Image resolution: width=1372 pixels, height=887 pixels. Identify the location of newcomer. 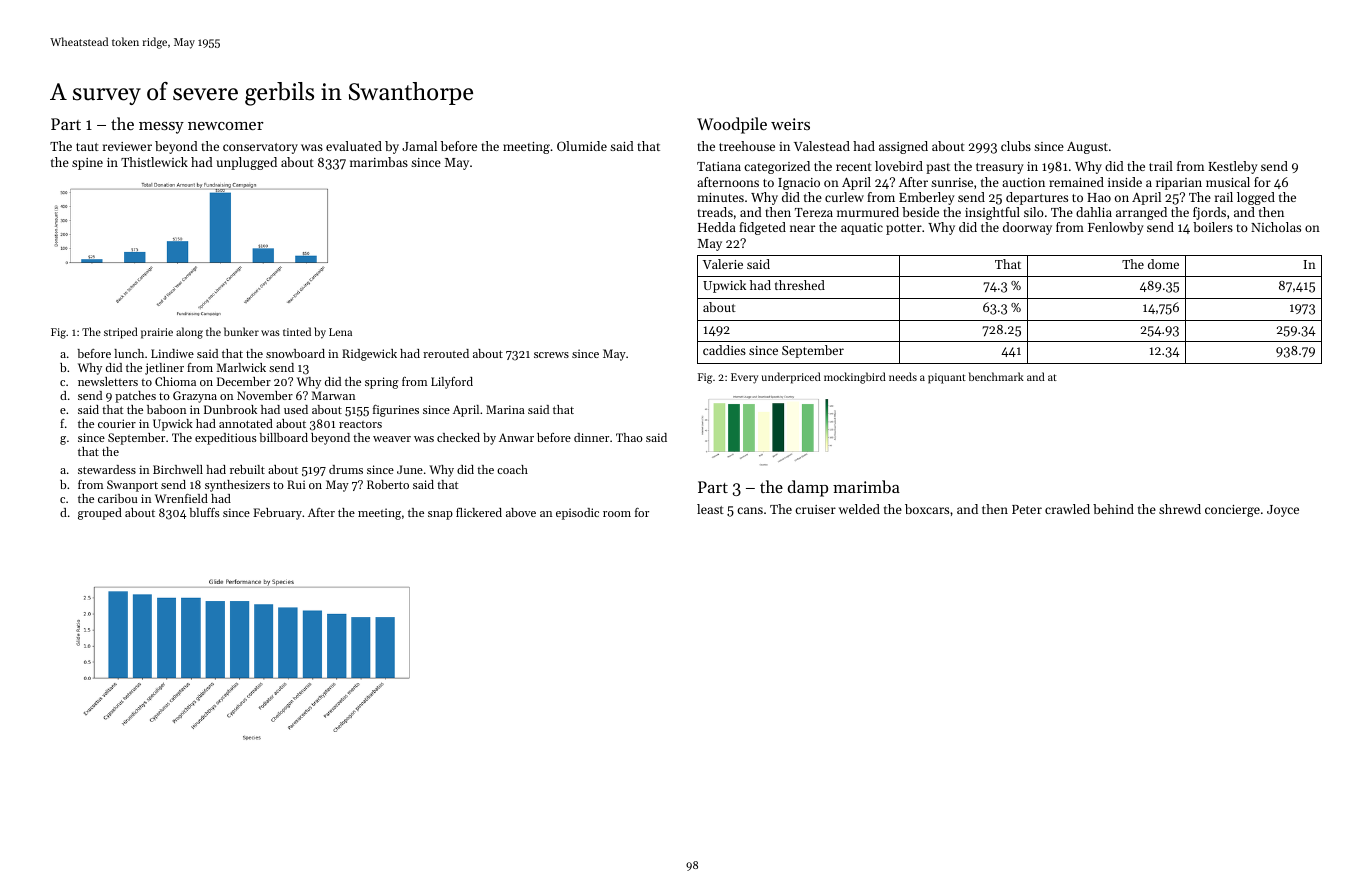
(226, 126).
